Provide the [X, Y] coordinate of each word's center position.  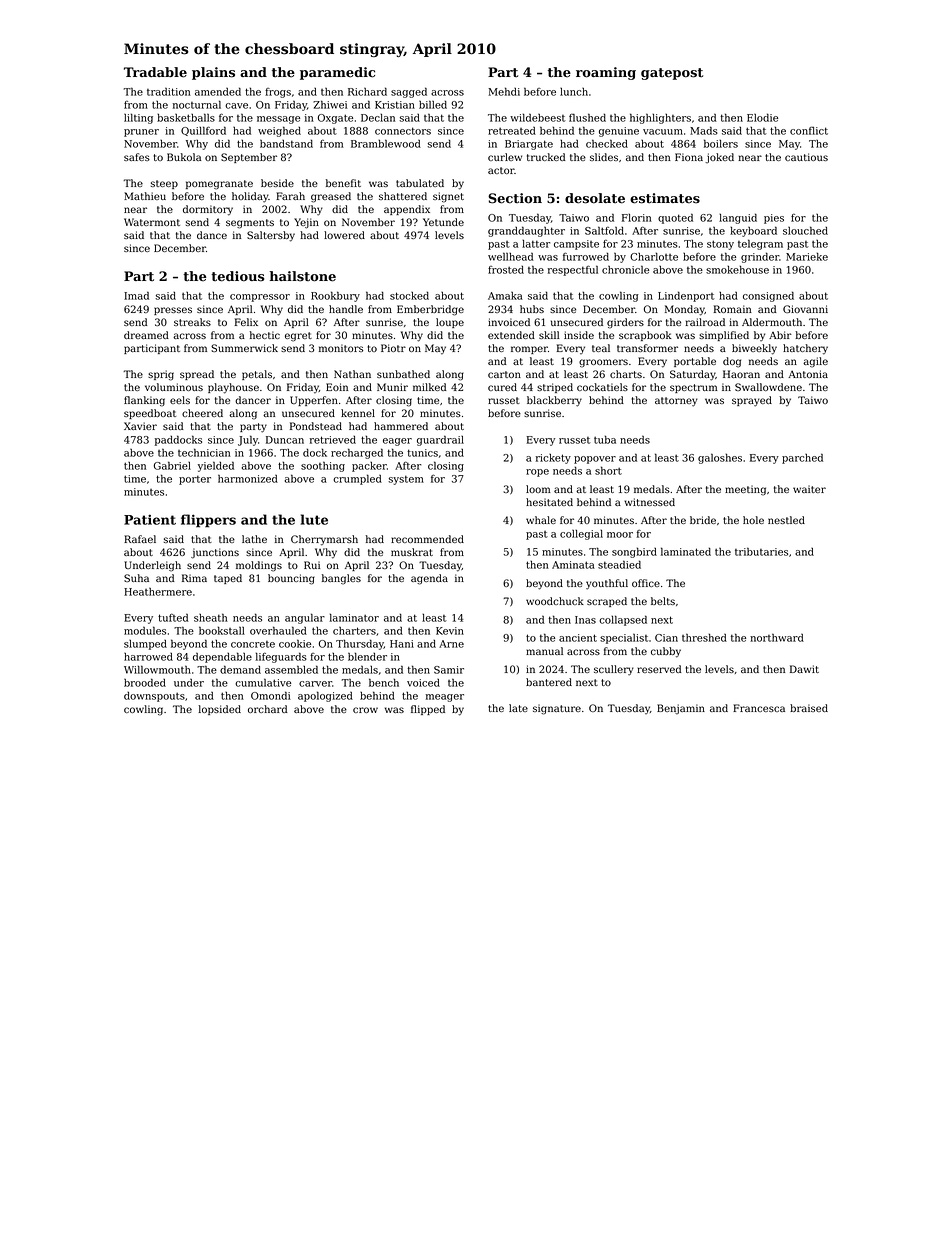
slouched [805, 230]
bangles [341, 579]
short [608, 470]
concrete [253, 644]
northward [777, 637]
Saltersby [271, 236]
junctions [215, 553]
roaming [606, 73]
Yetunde [443, 222]
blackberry [554, 401]
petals [257, 375]
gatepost [672, 74]
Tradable [155, 72]
